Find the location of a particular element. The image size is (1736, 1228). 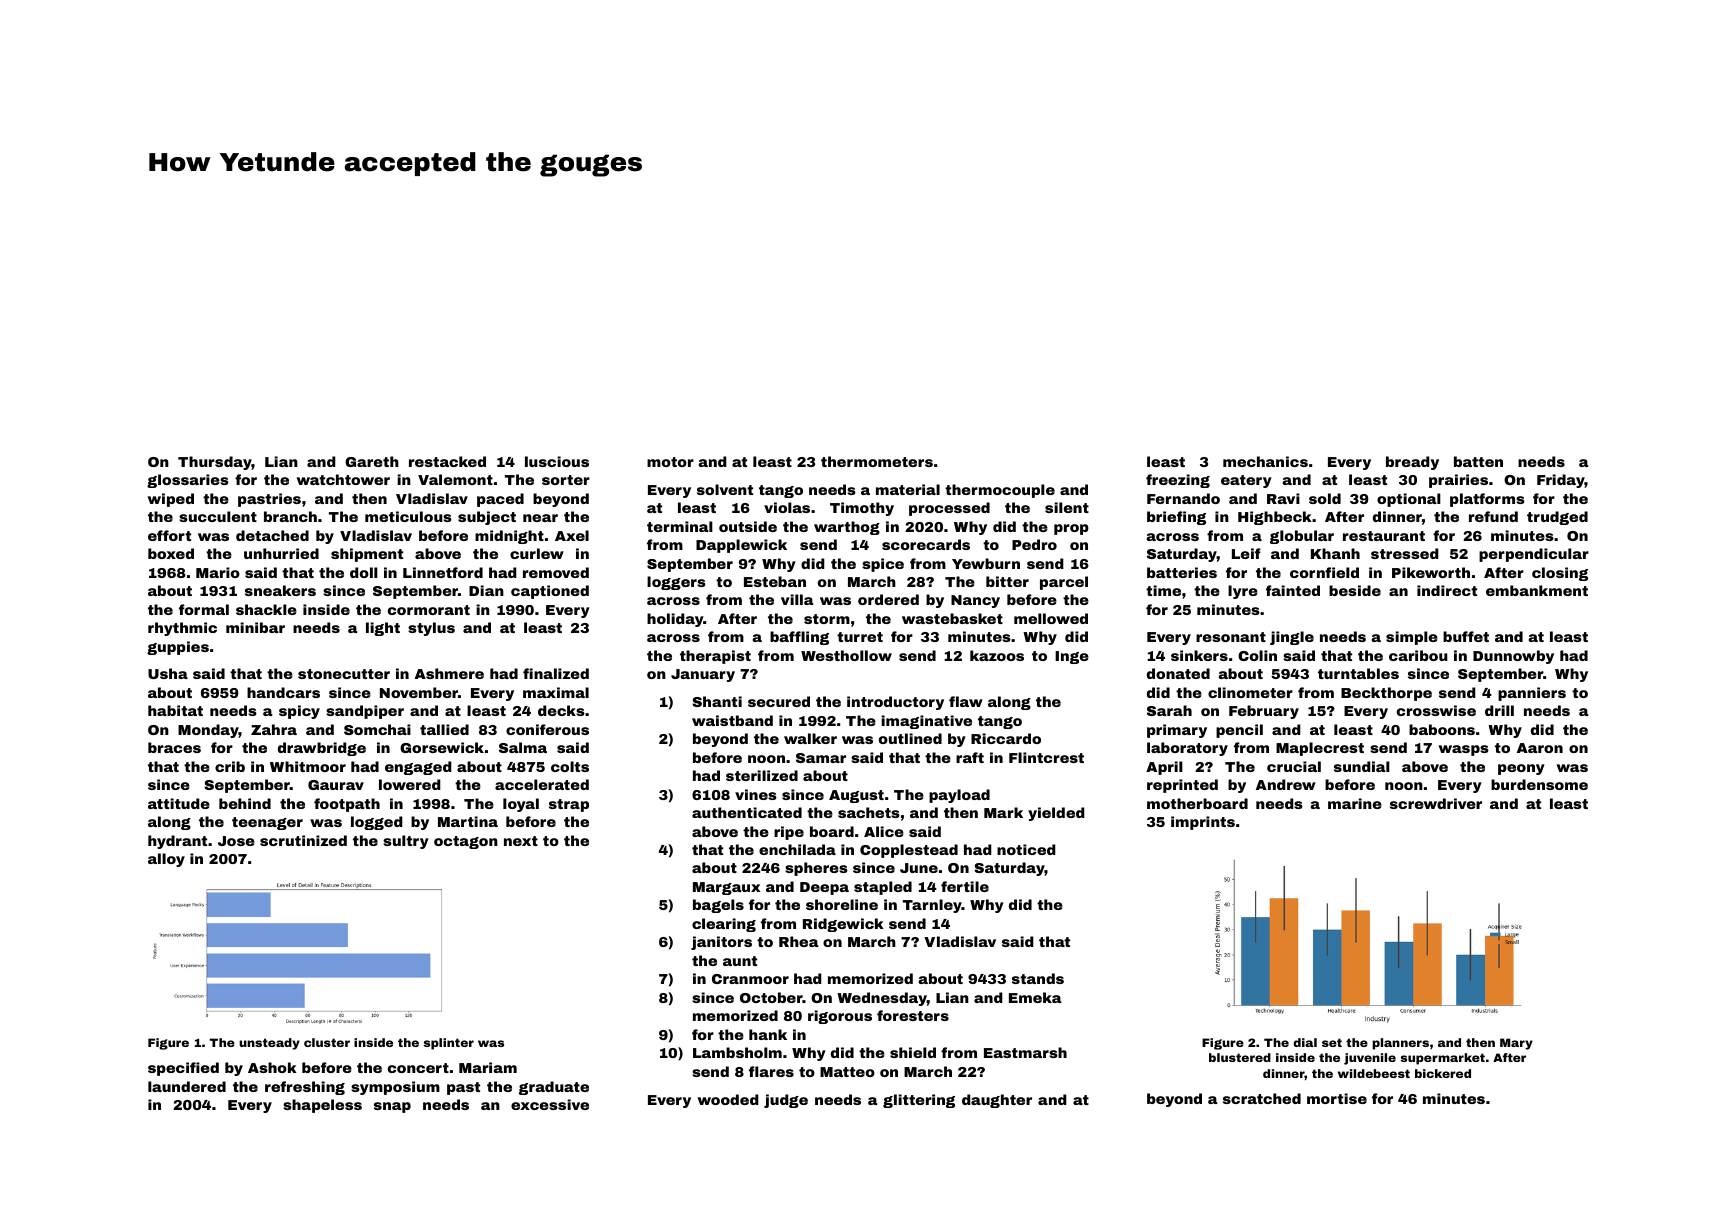

snap is located at coordinates (392, 1107).
